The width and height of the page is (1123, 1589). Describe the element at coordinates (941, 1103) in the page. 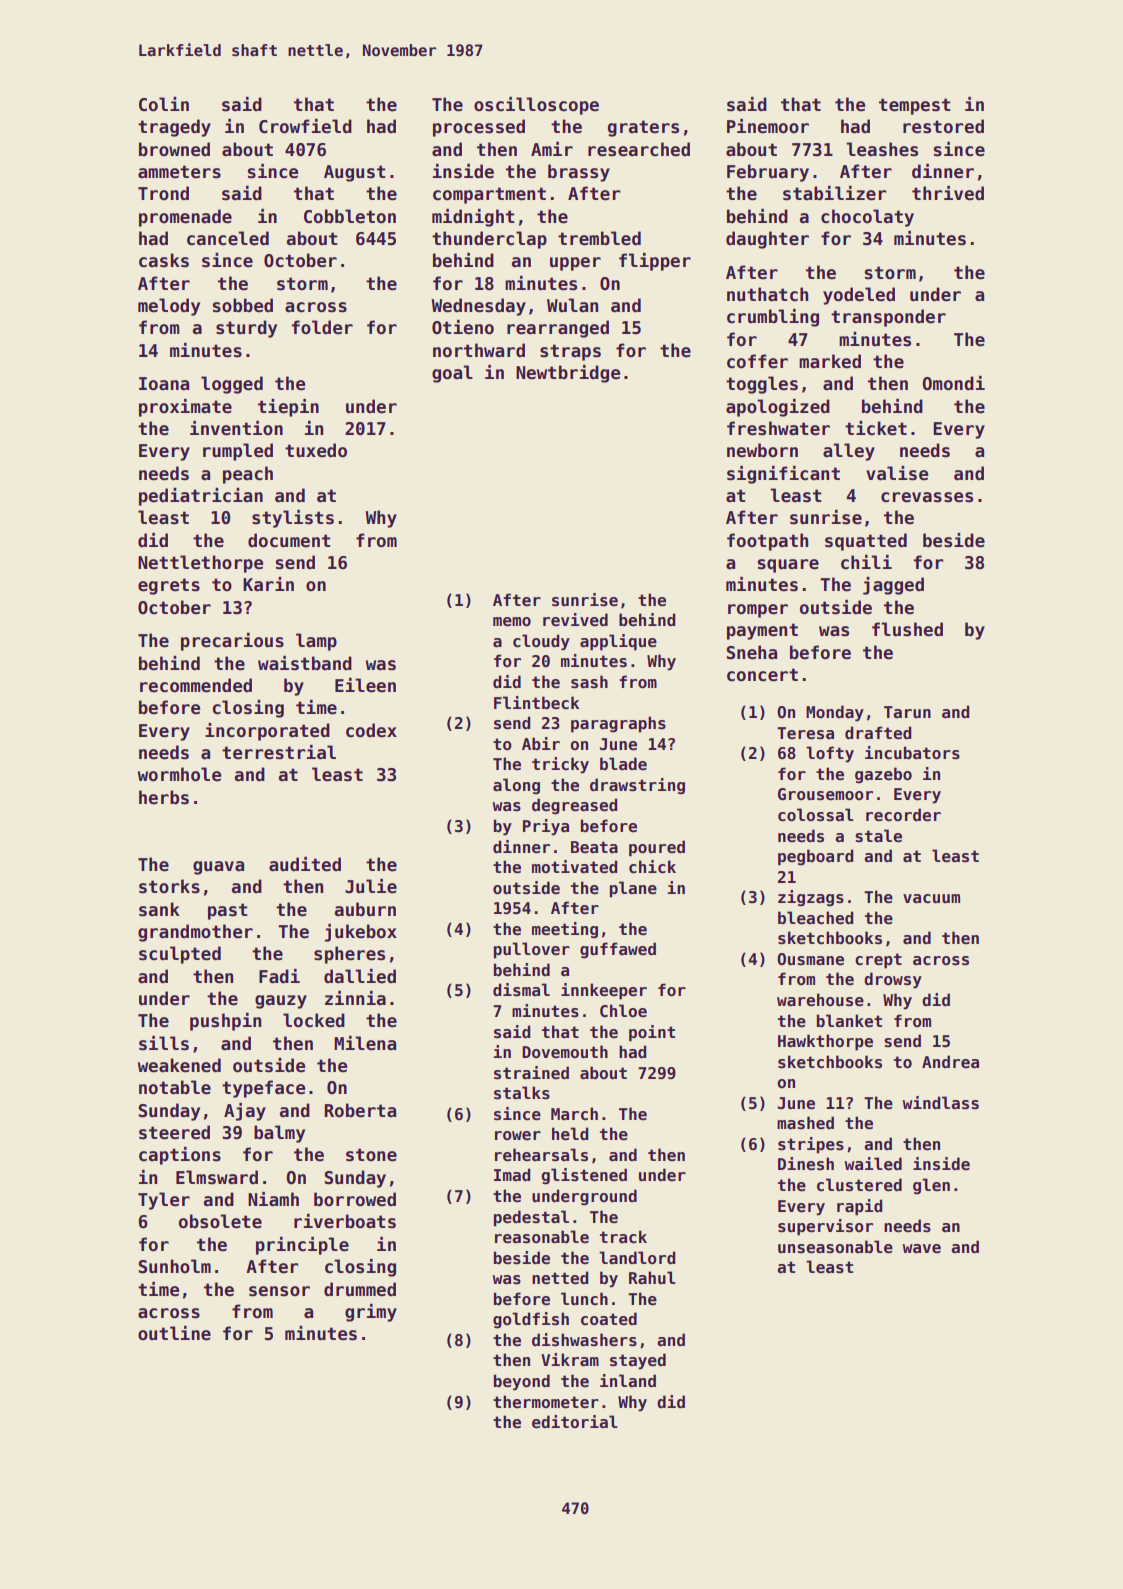

I see `windlass` at that location.
